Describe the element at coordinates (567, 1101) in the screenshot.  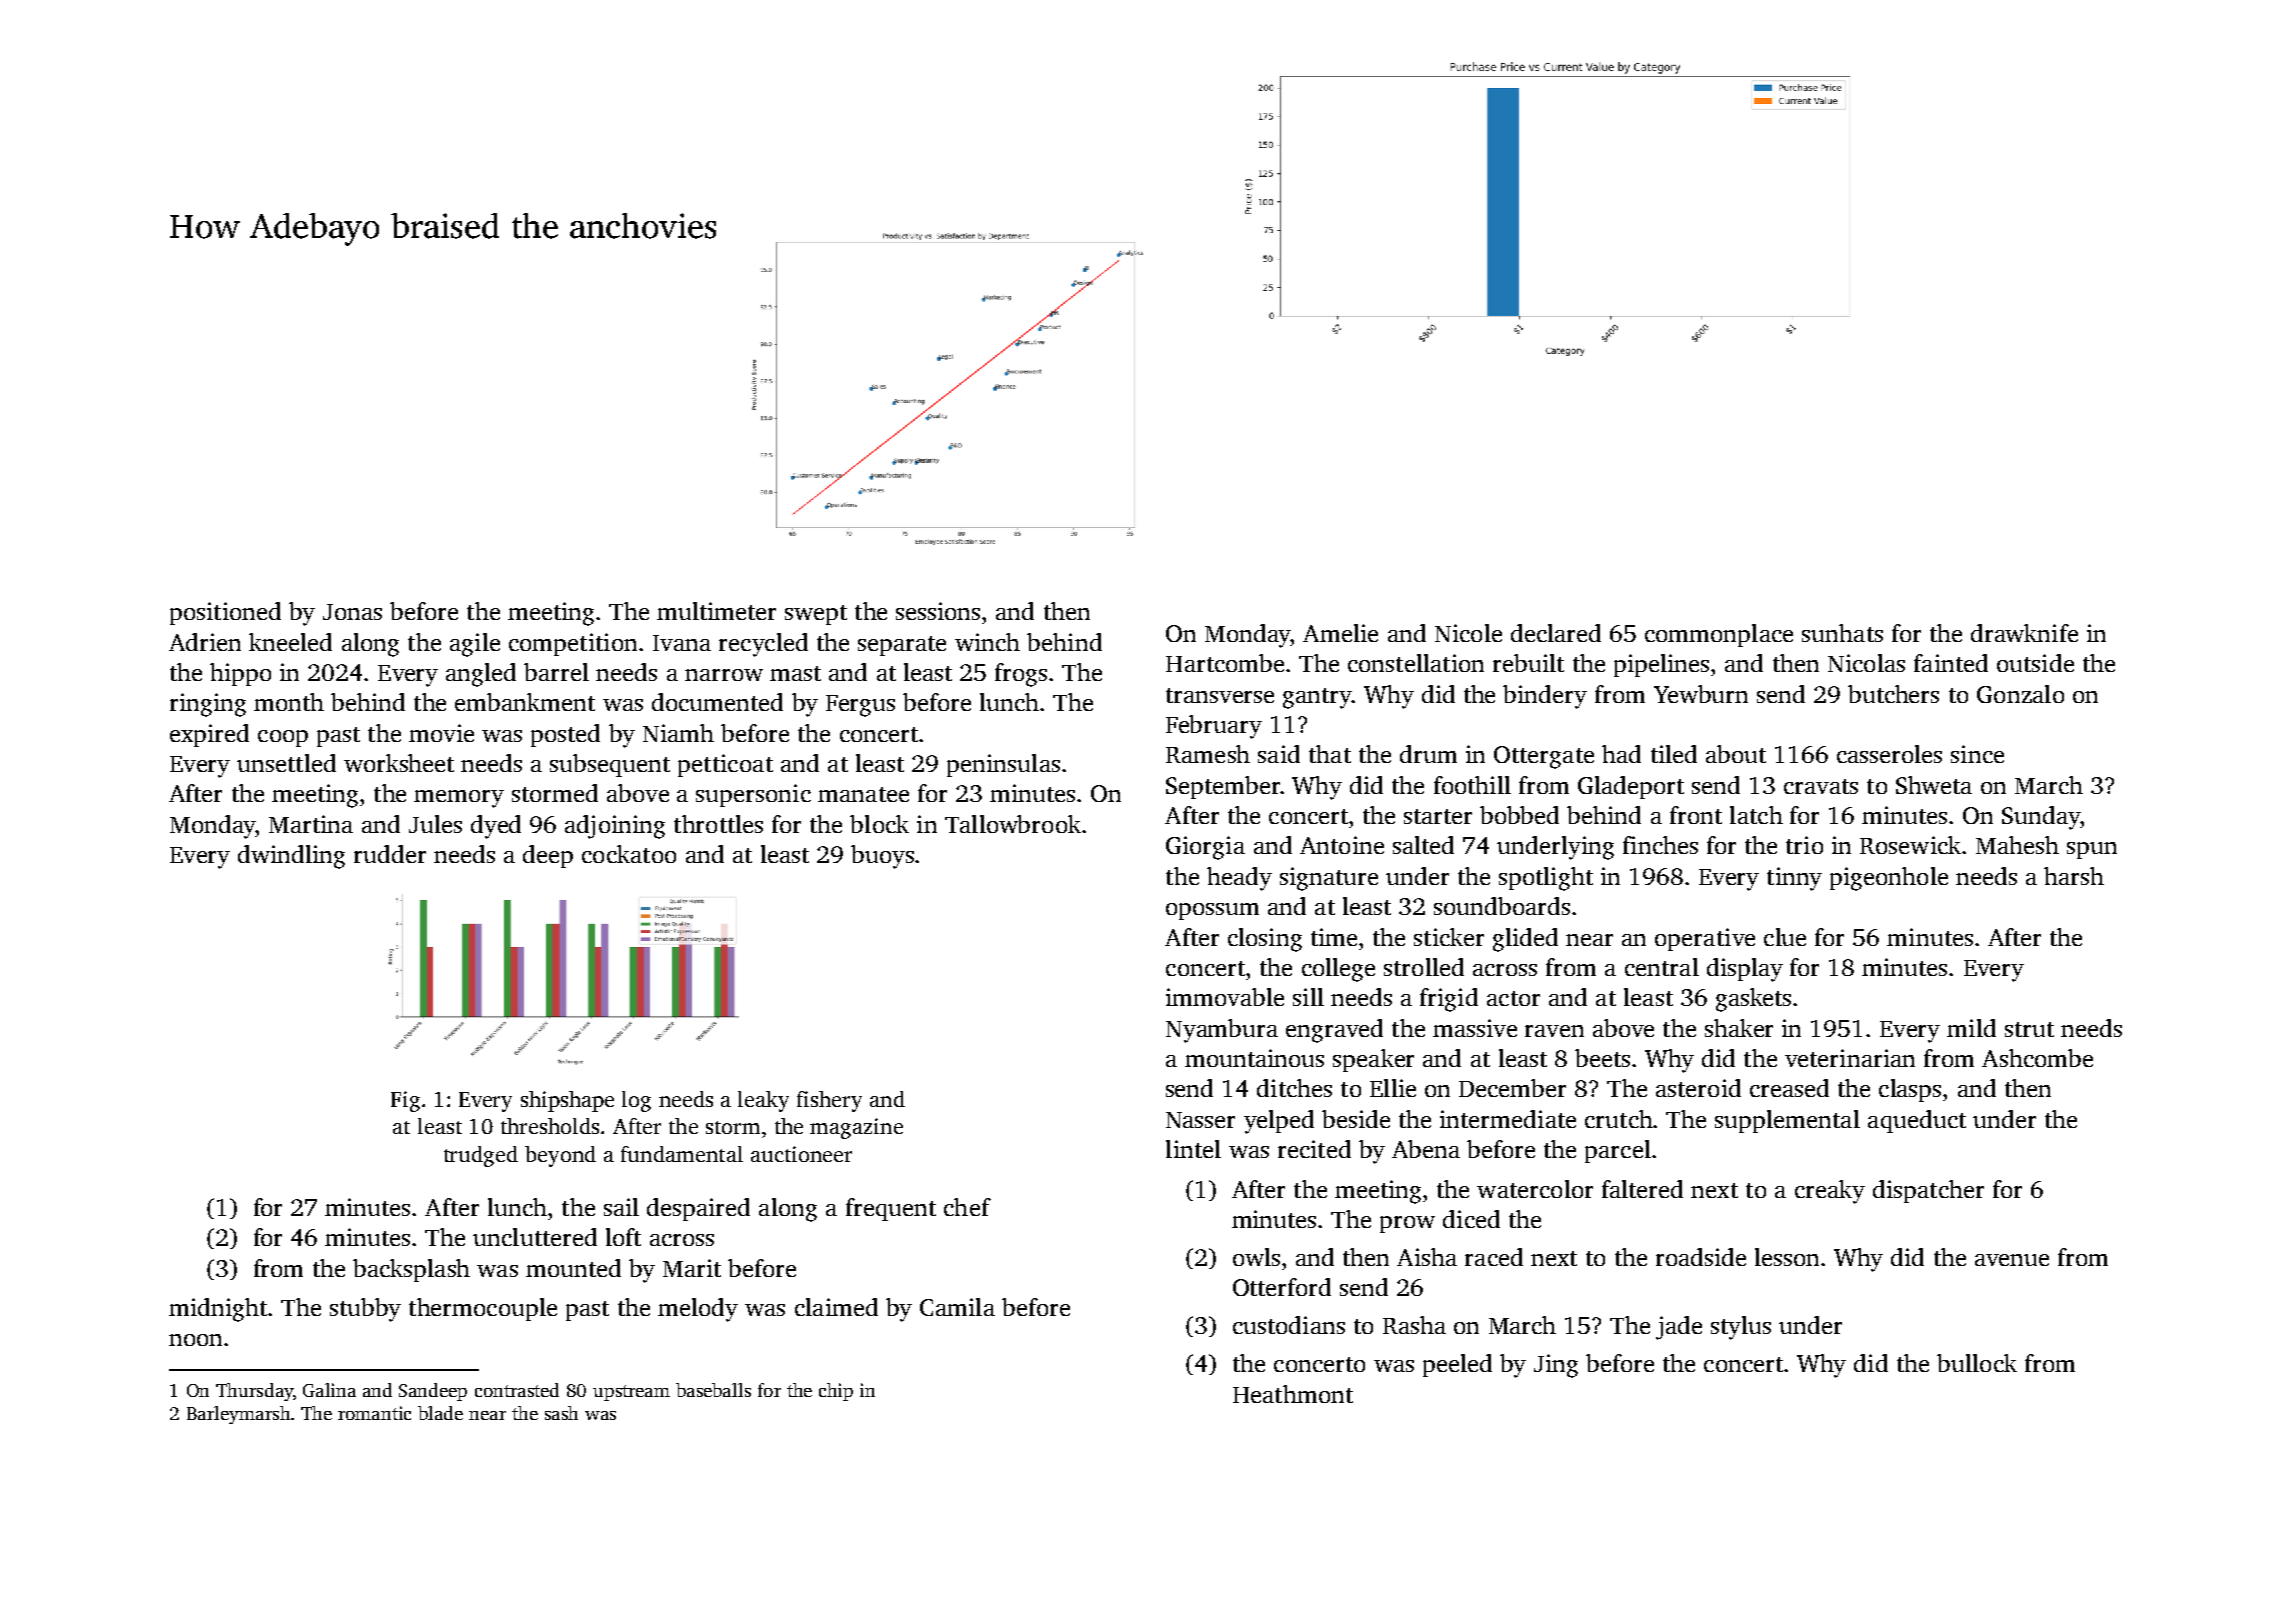
I see `shipshape` at that location.
